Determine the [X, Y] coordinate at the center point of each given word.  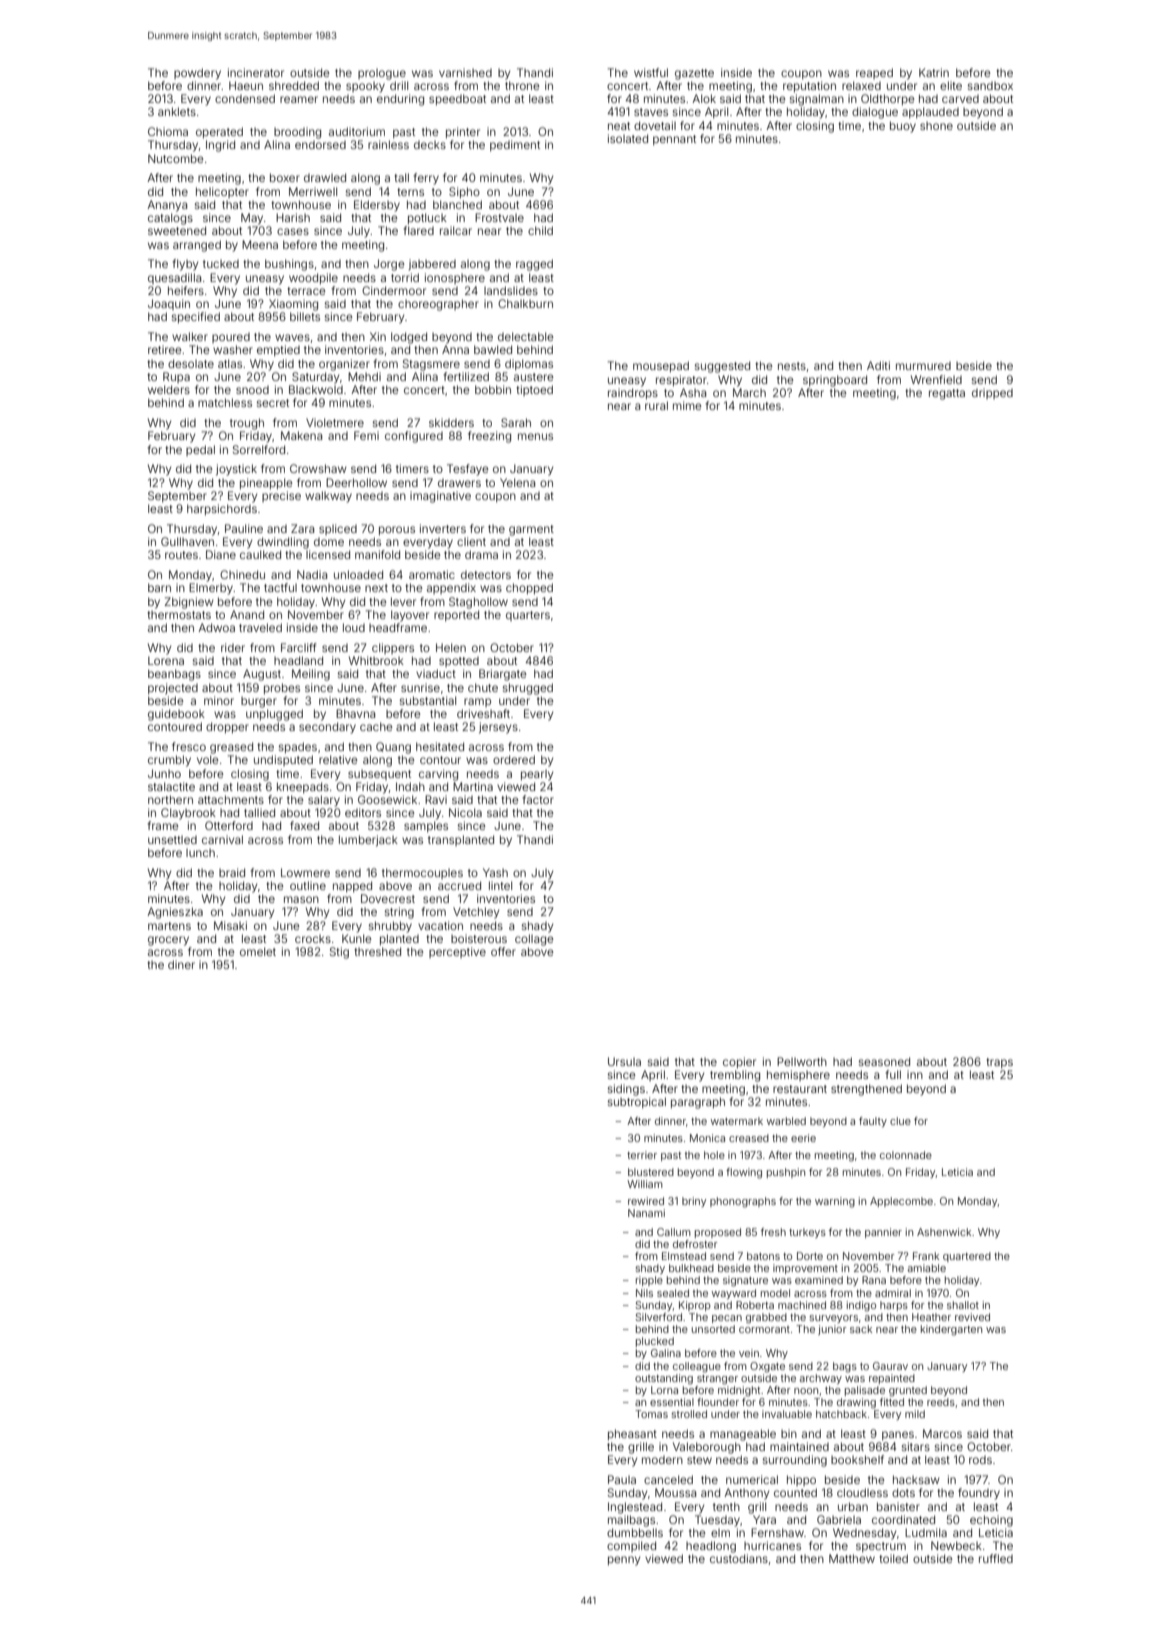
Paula [622, 1479]
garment [531, 530]
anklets [177, 111]
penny [624, 1561]
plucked [655, 1342]
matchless [225, 402]
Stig [339, 953]
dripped [992, 393]
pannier [883, 1233]
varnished [465, 72]
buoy [903, 127]
